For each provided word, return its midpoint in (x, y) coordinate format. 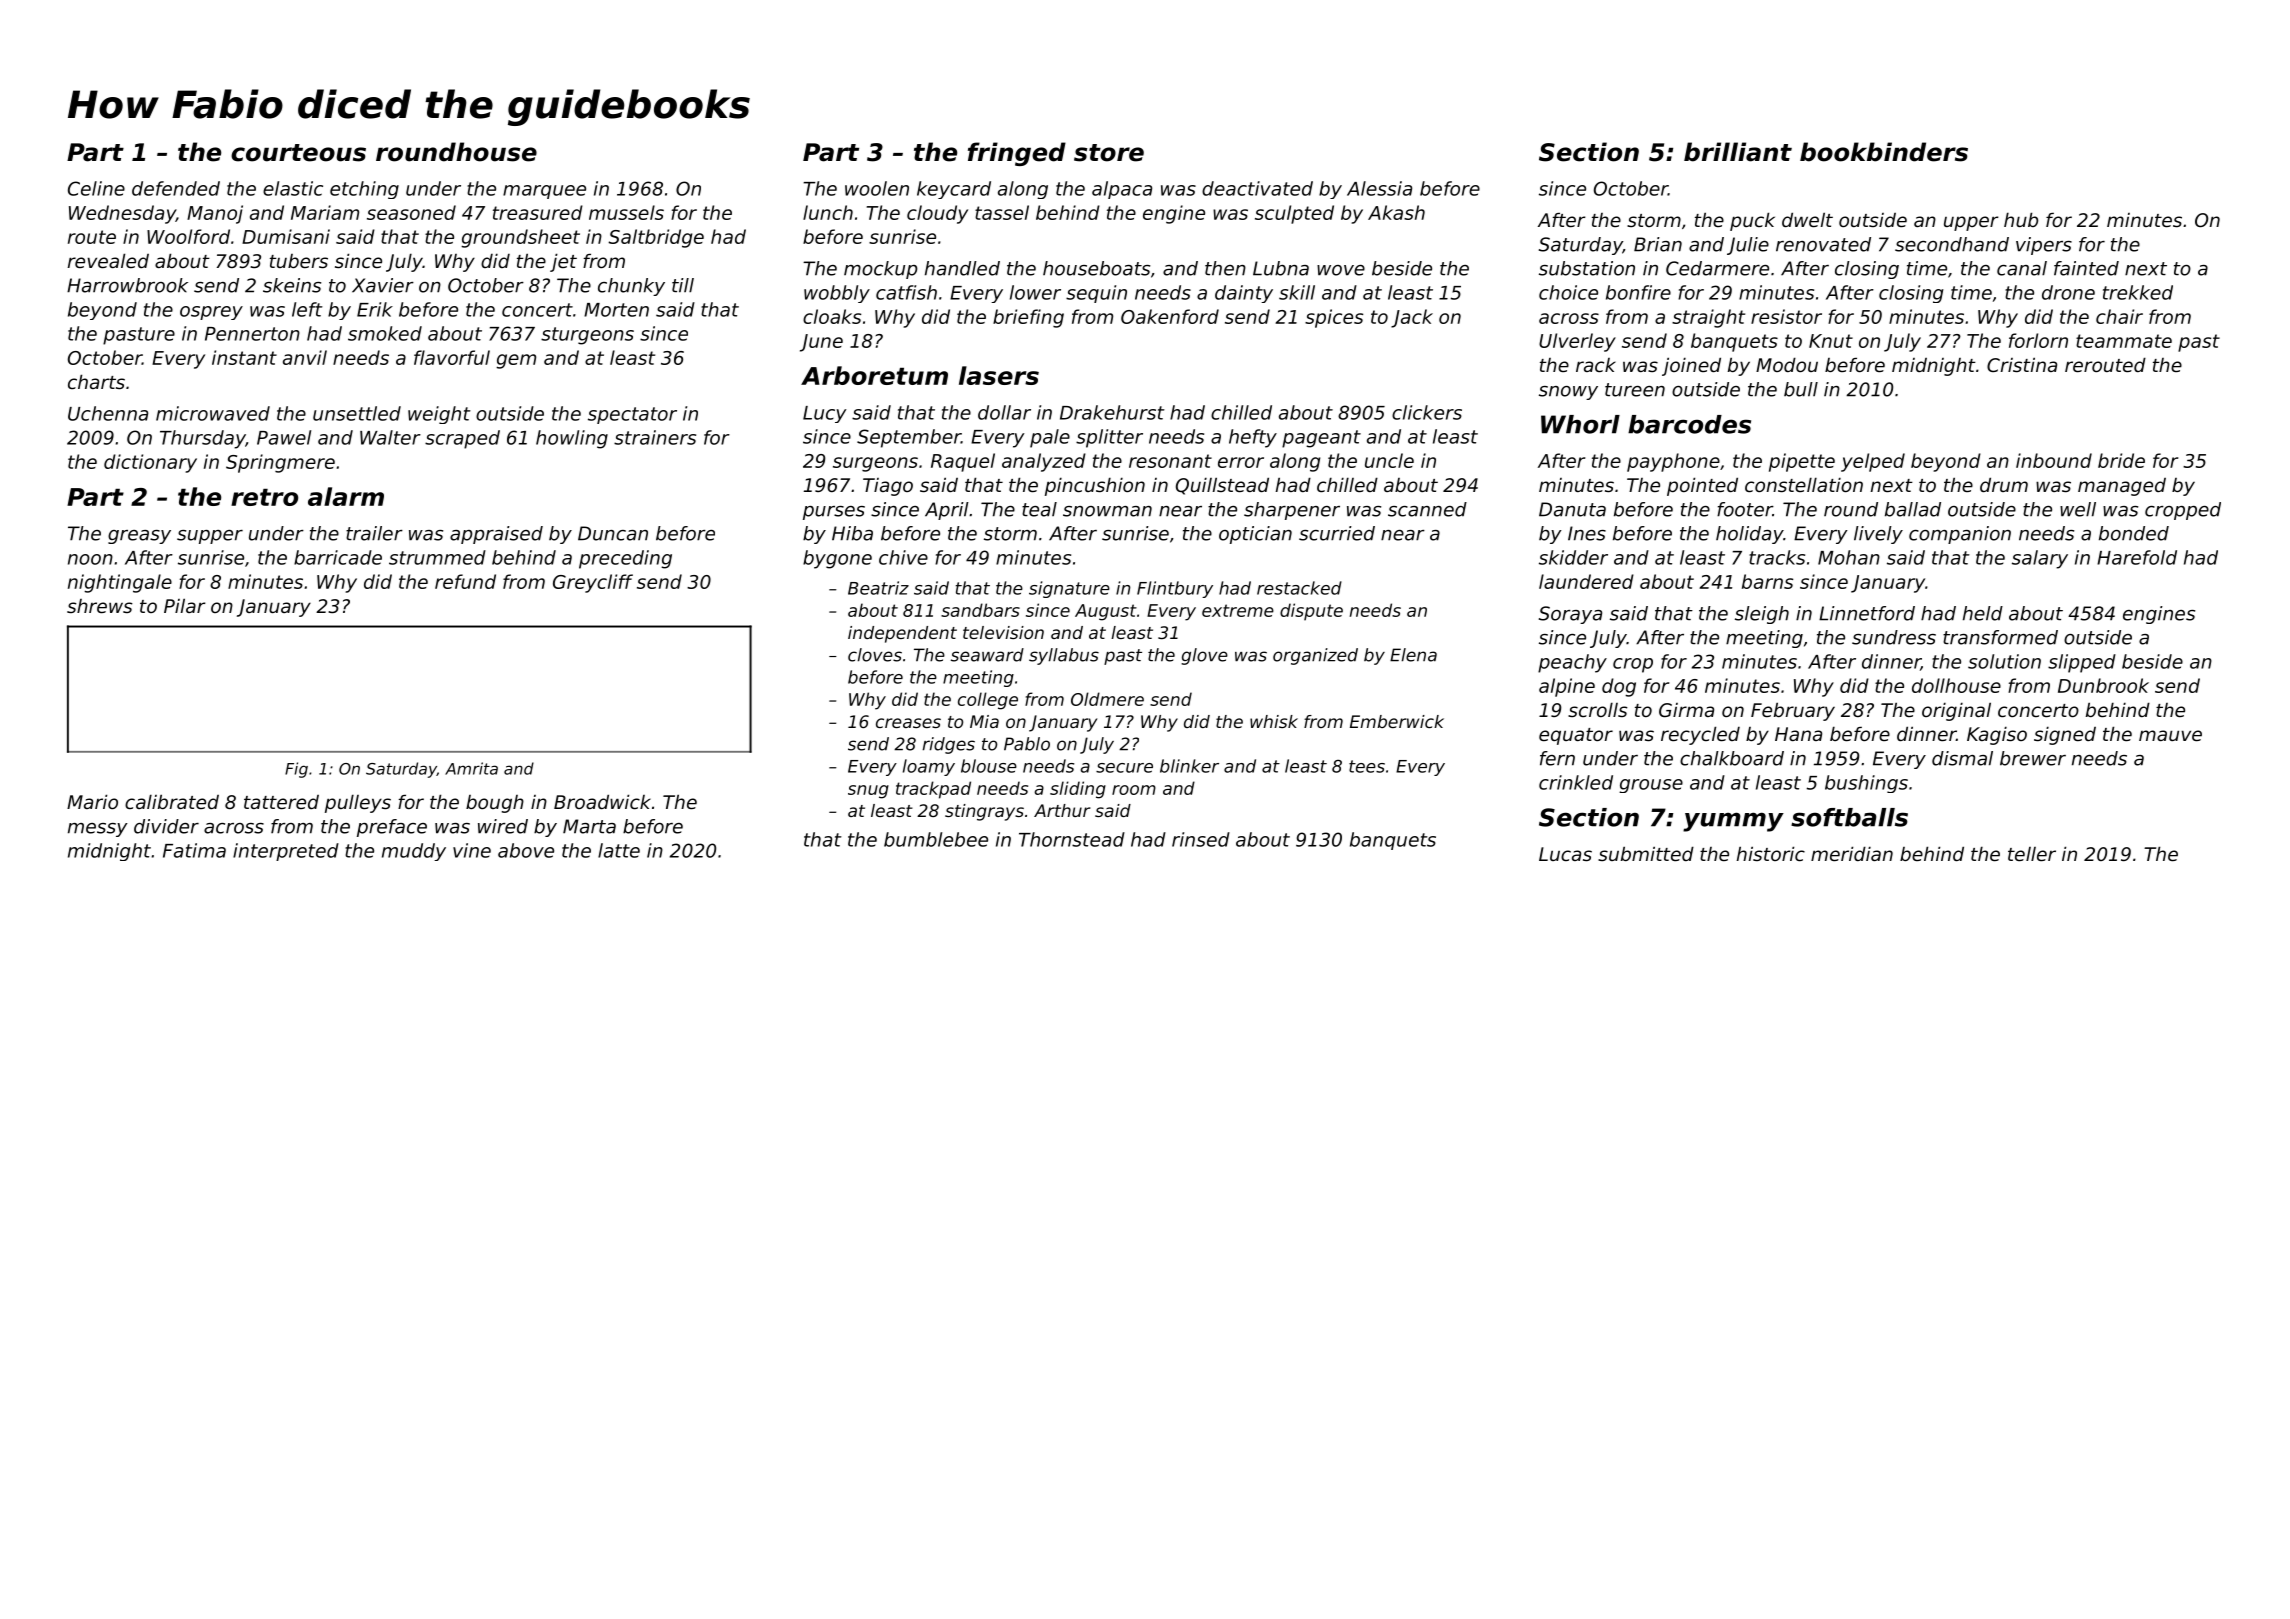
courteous (298, 153)
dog (1619, 687)
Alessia (1379, 188)
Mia (984, 721)
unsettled (357, 413)
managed (2122, 487)
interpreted (286, 852)
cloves (875, 655)
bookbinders (1884, 152)
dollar (1004, 412)
